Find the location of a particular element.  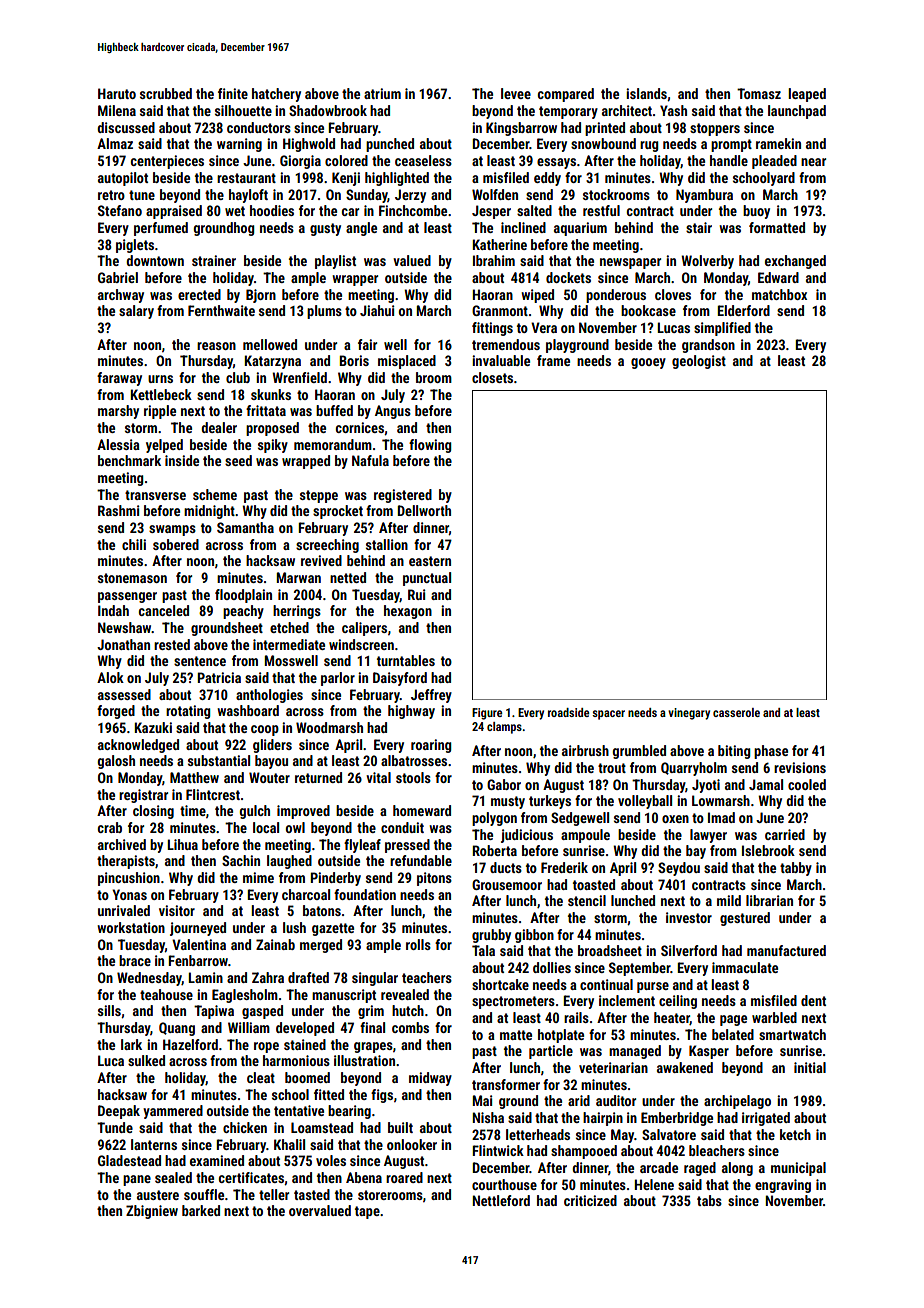

Jesper is located at coordinates (491, 212).
